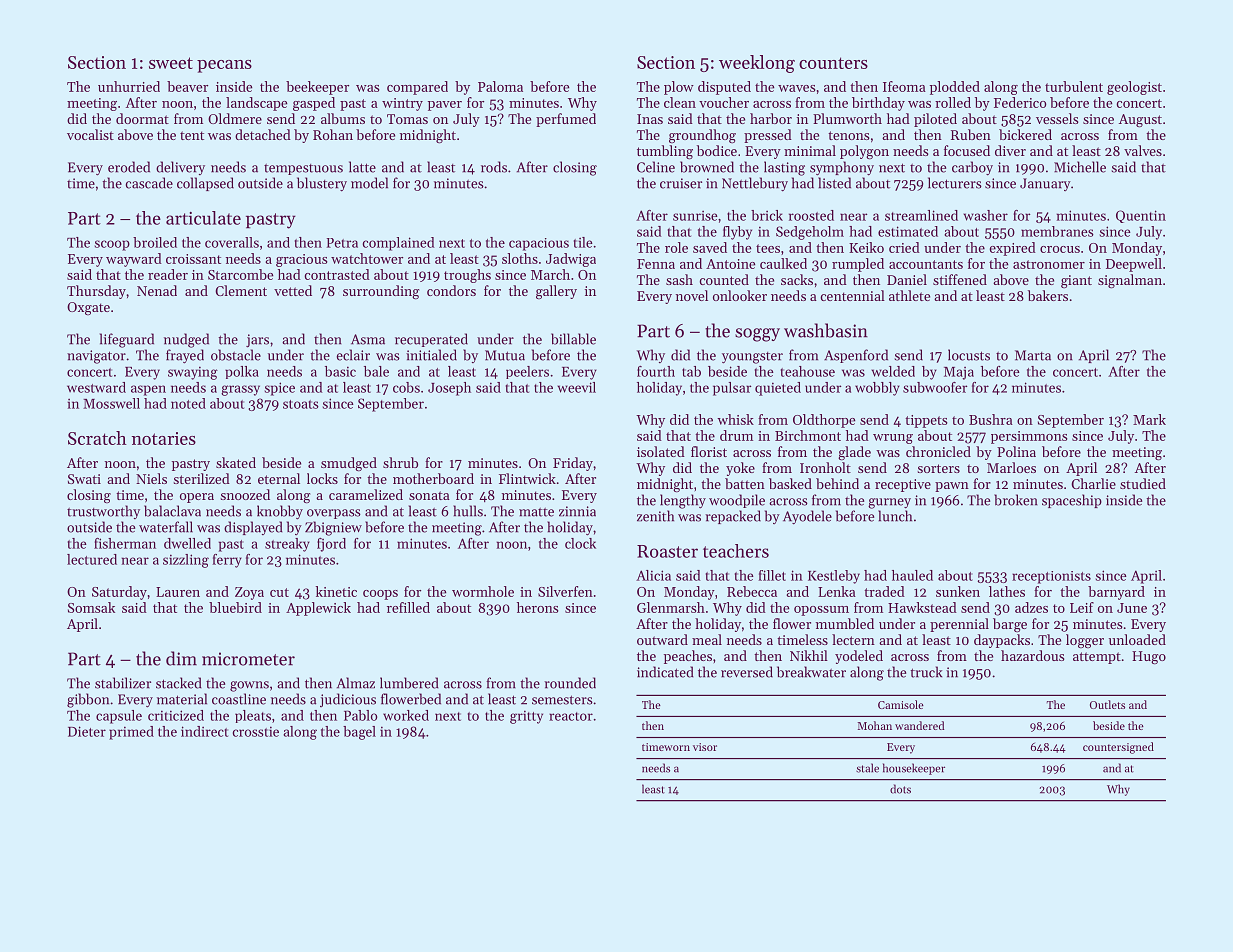 Image resolution: width=1233 pixels, height=952 pixels. What do you see at coordinates (1149, 419) in the screenshot?
I see `Mark` at bounding box center [1149, 419].
